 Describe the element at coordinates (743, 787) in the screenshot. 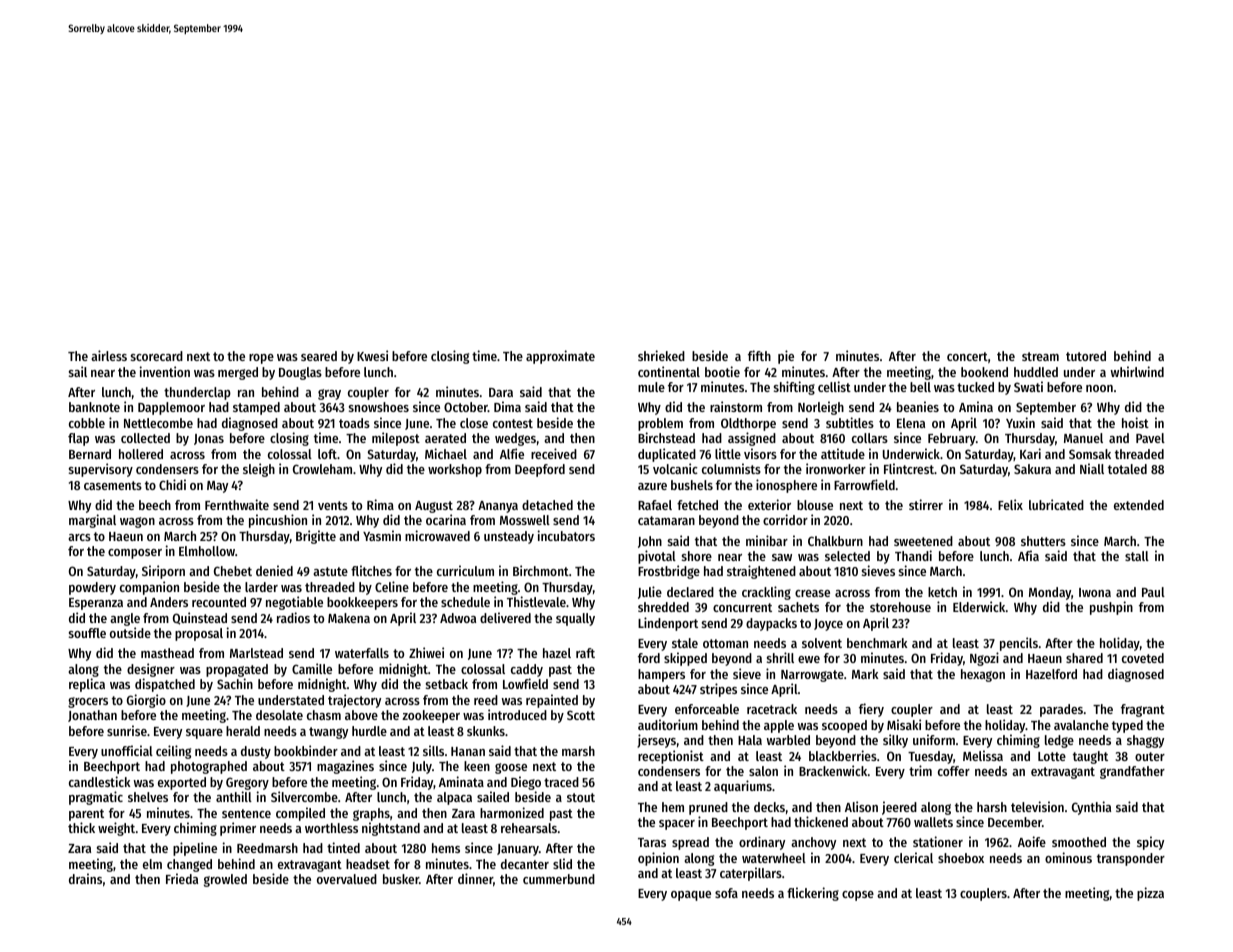

I see `aquariums` at that location.
